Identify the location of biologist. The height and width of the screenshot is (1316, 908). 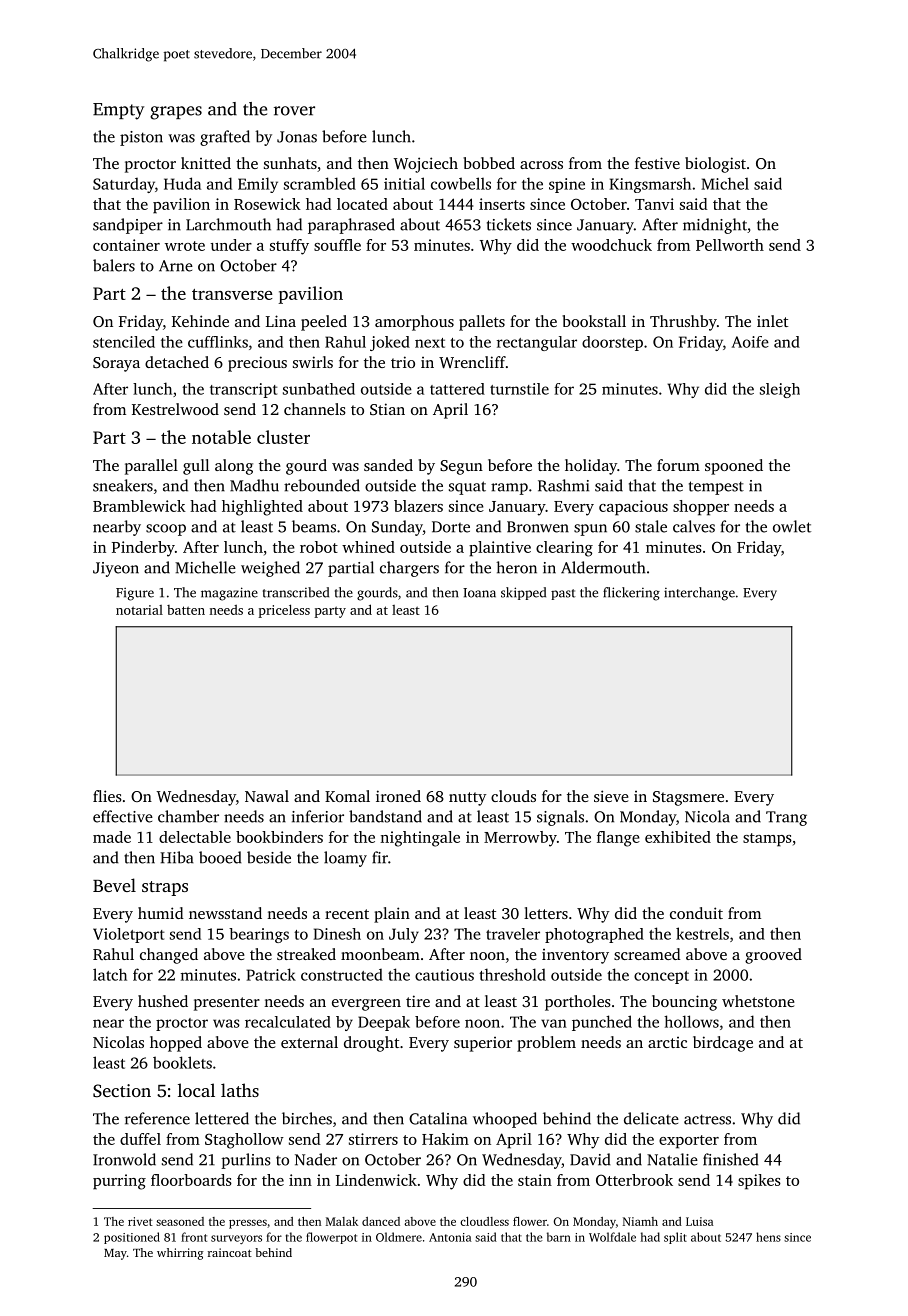
(715, 165).
